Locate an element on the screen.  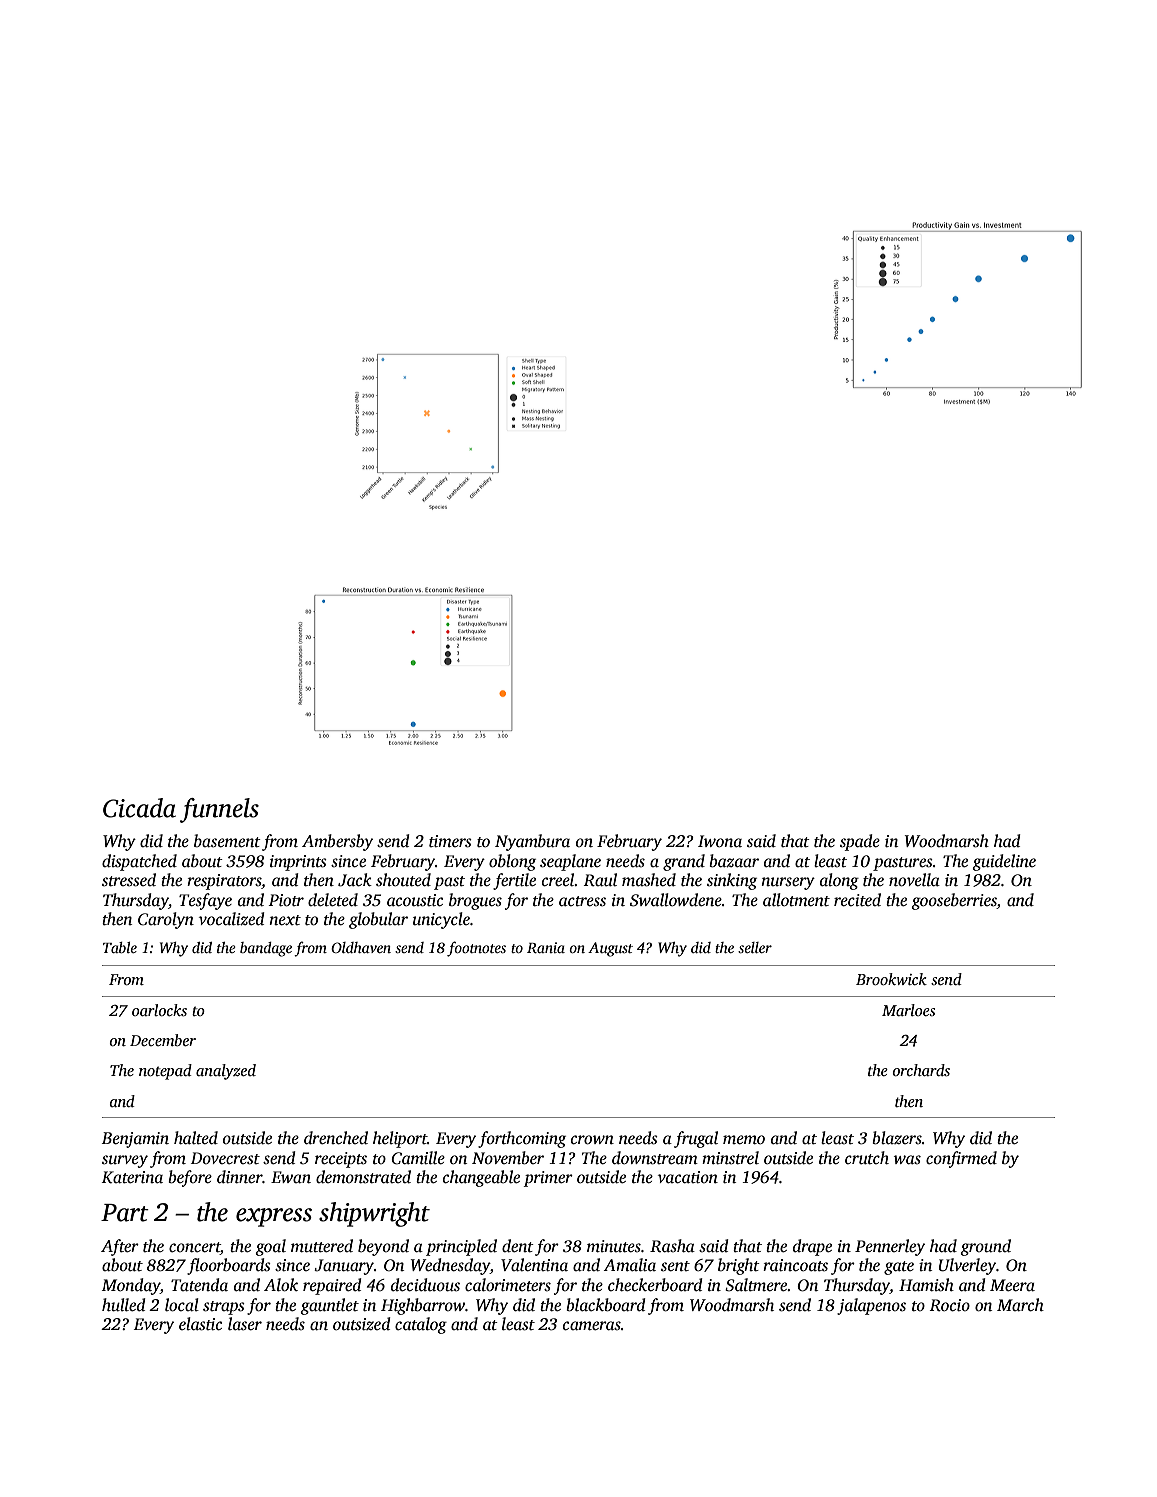
funnels is located at coordinates (219, 810).
